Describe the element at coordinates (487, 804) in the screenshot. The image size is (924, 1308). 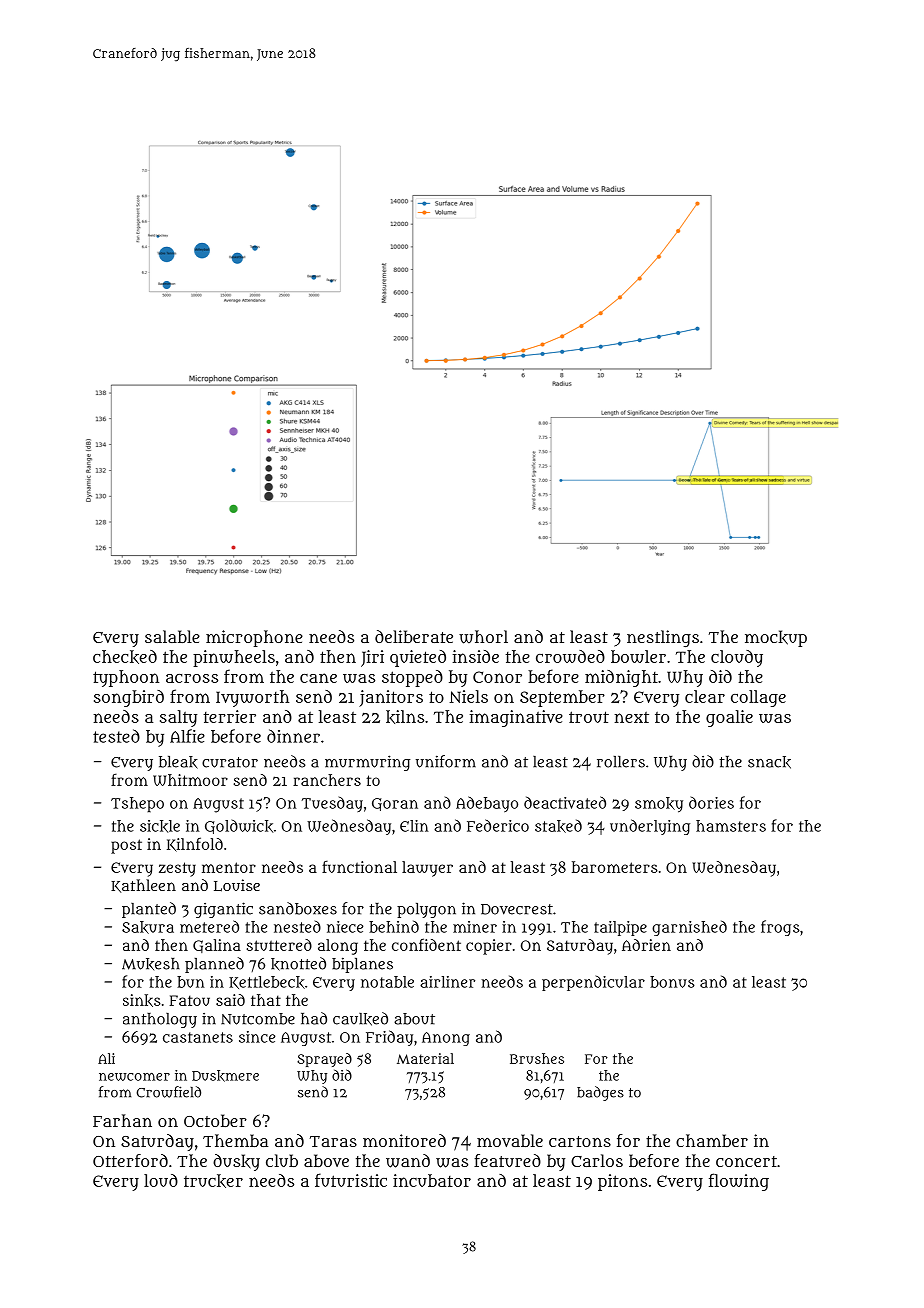
I see `Adebayo` at that location.
